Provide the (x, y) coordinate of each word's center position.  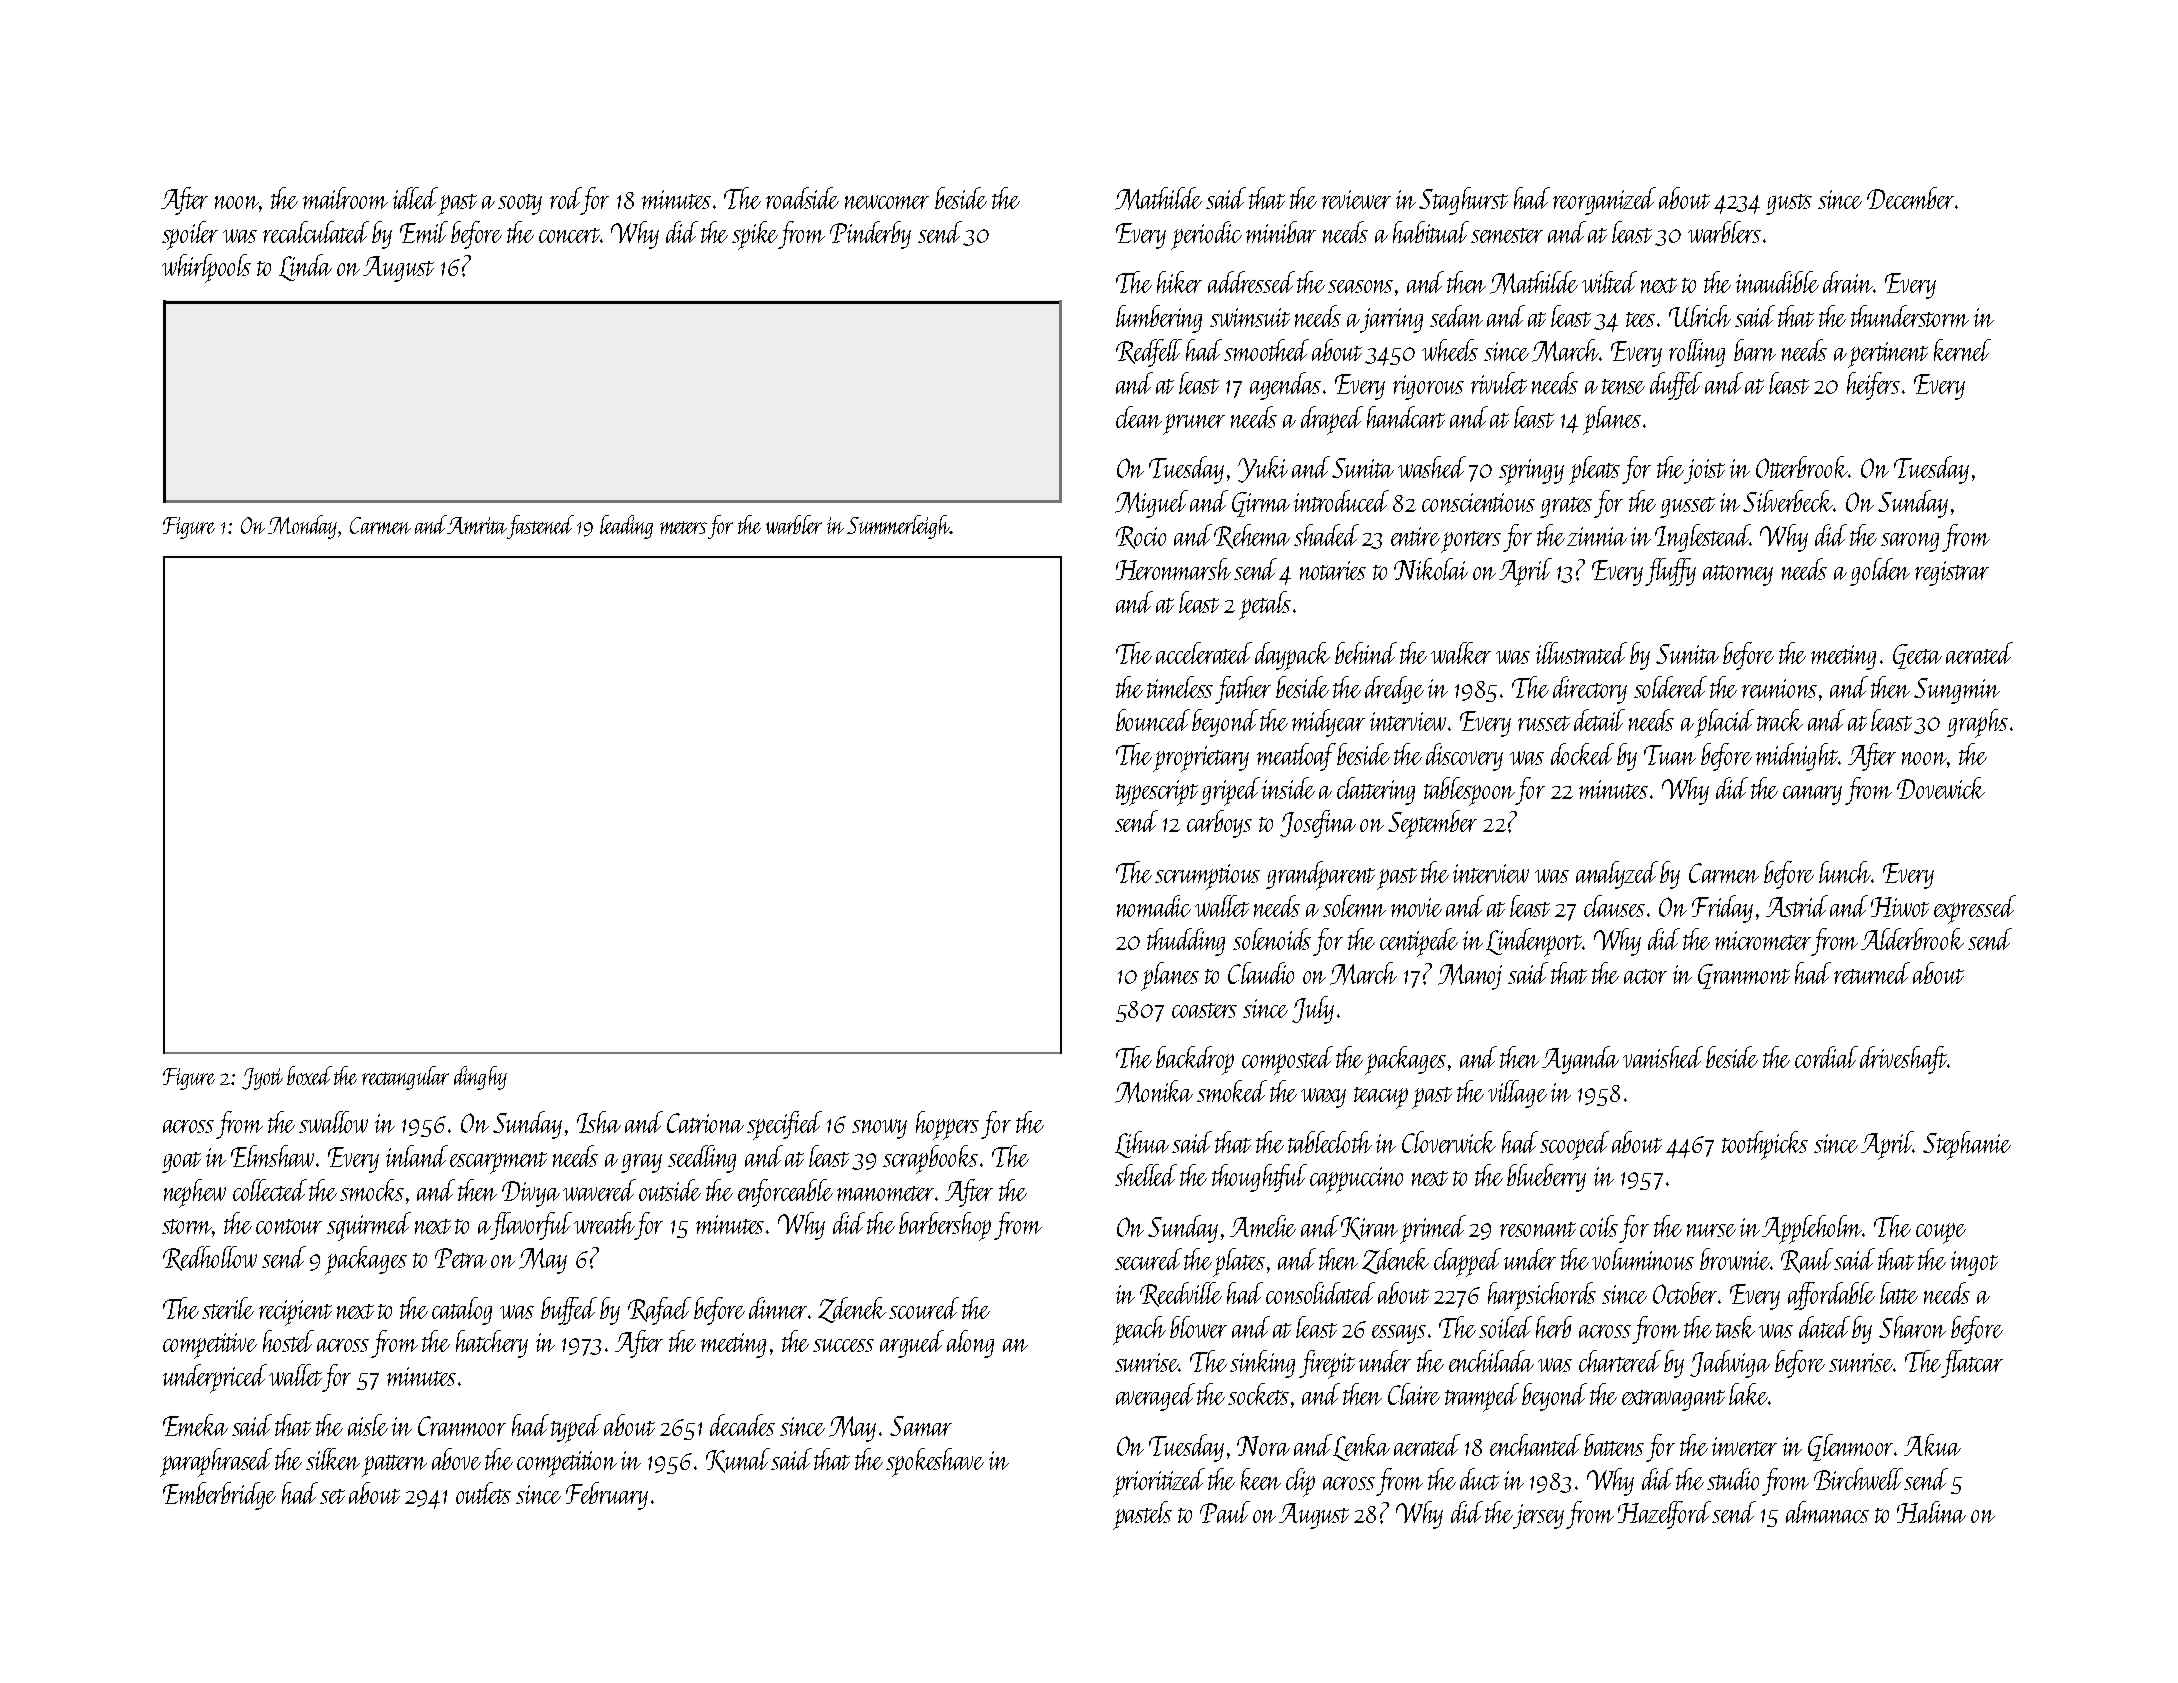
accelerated (1204, 653)
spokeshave (935, 1462)
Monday (302, 527)
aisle (368, 1425)
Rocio (1141, 537)
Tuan (1670, 755)
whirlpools (206, 268)
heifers (1873, 386)
